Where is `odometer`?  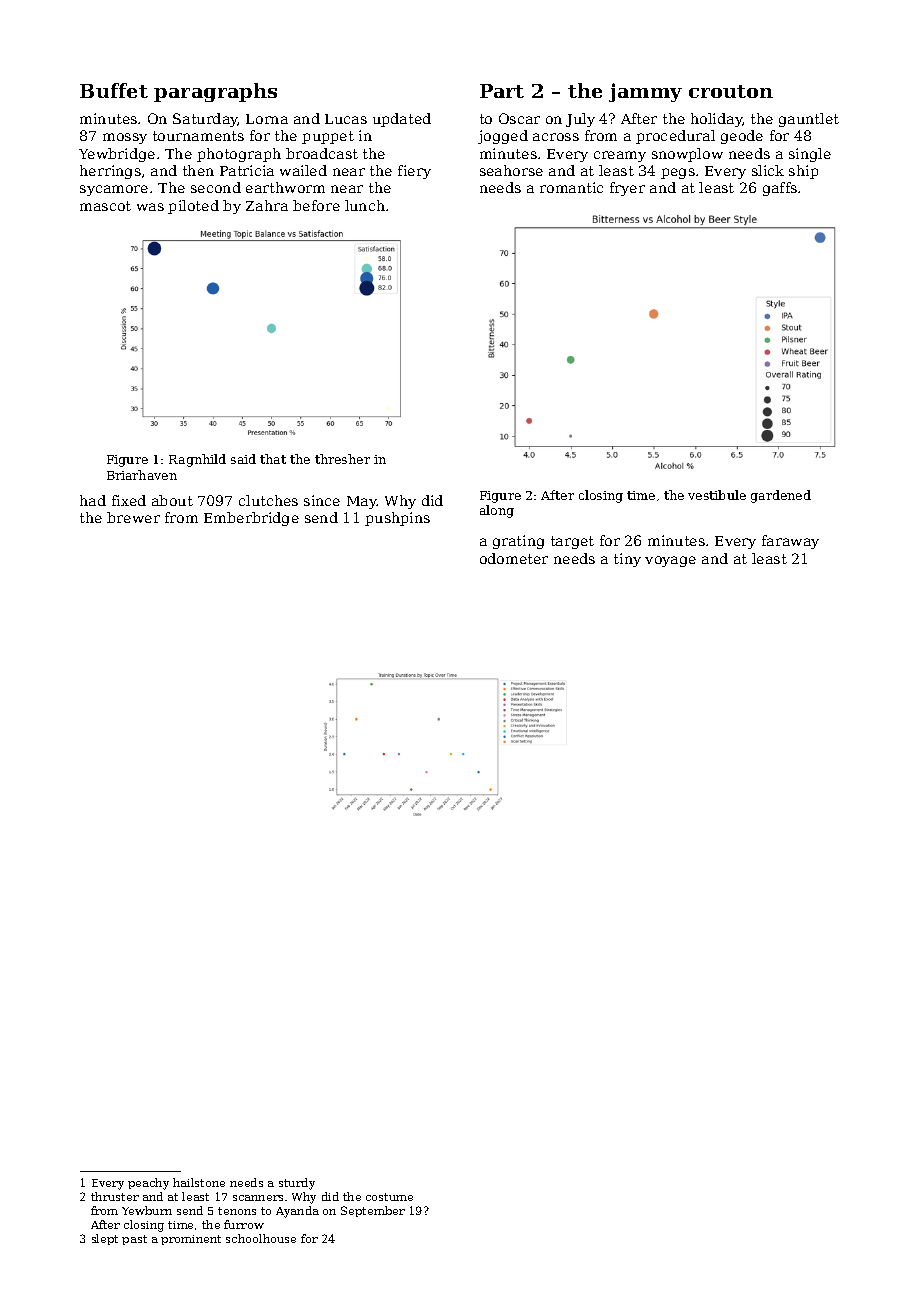 odometer is located at coordinates (514, 558).
